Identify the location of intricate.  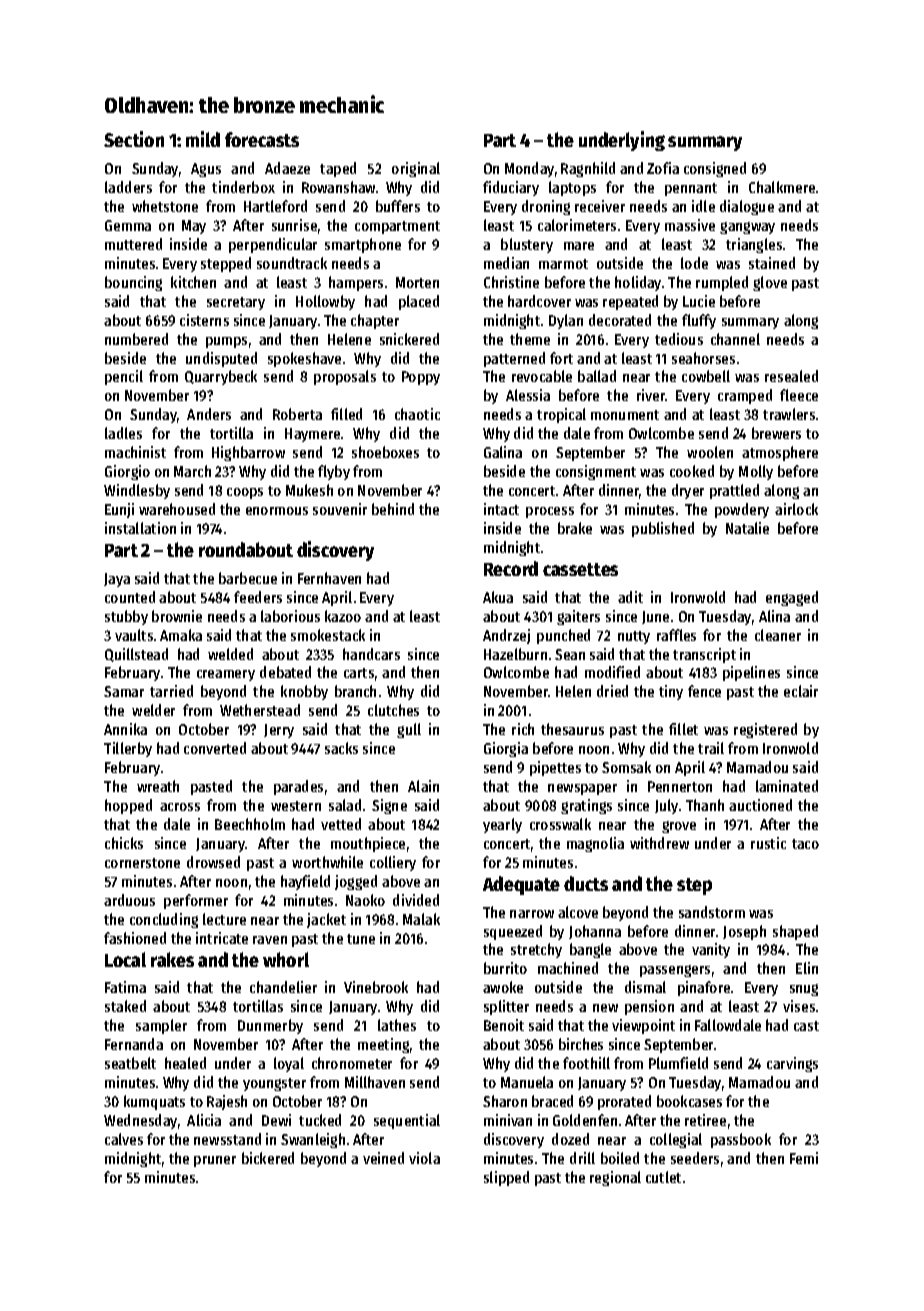
(222, 938).
